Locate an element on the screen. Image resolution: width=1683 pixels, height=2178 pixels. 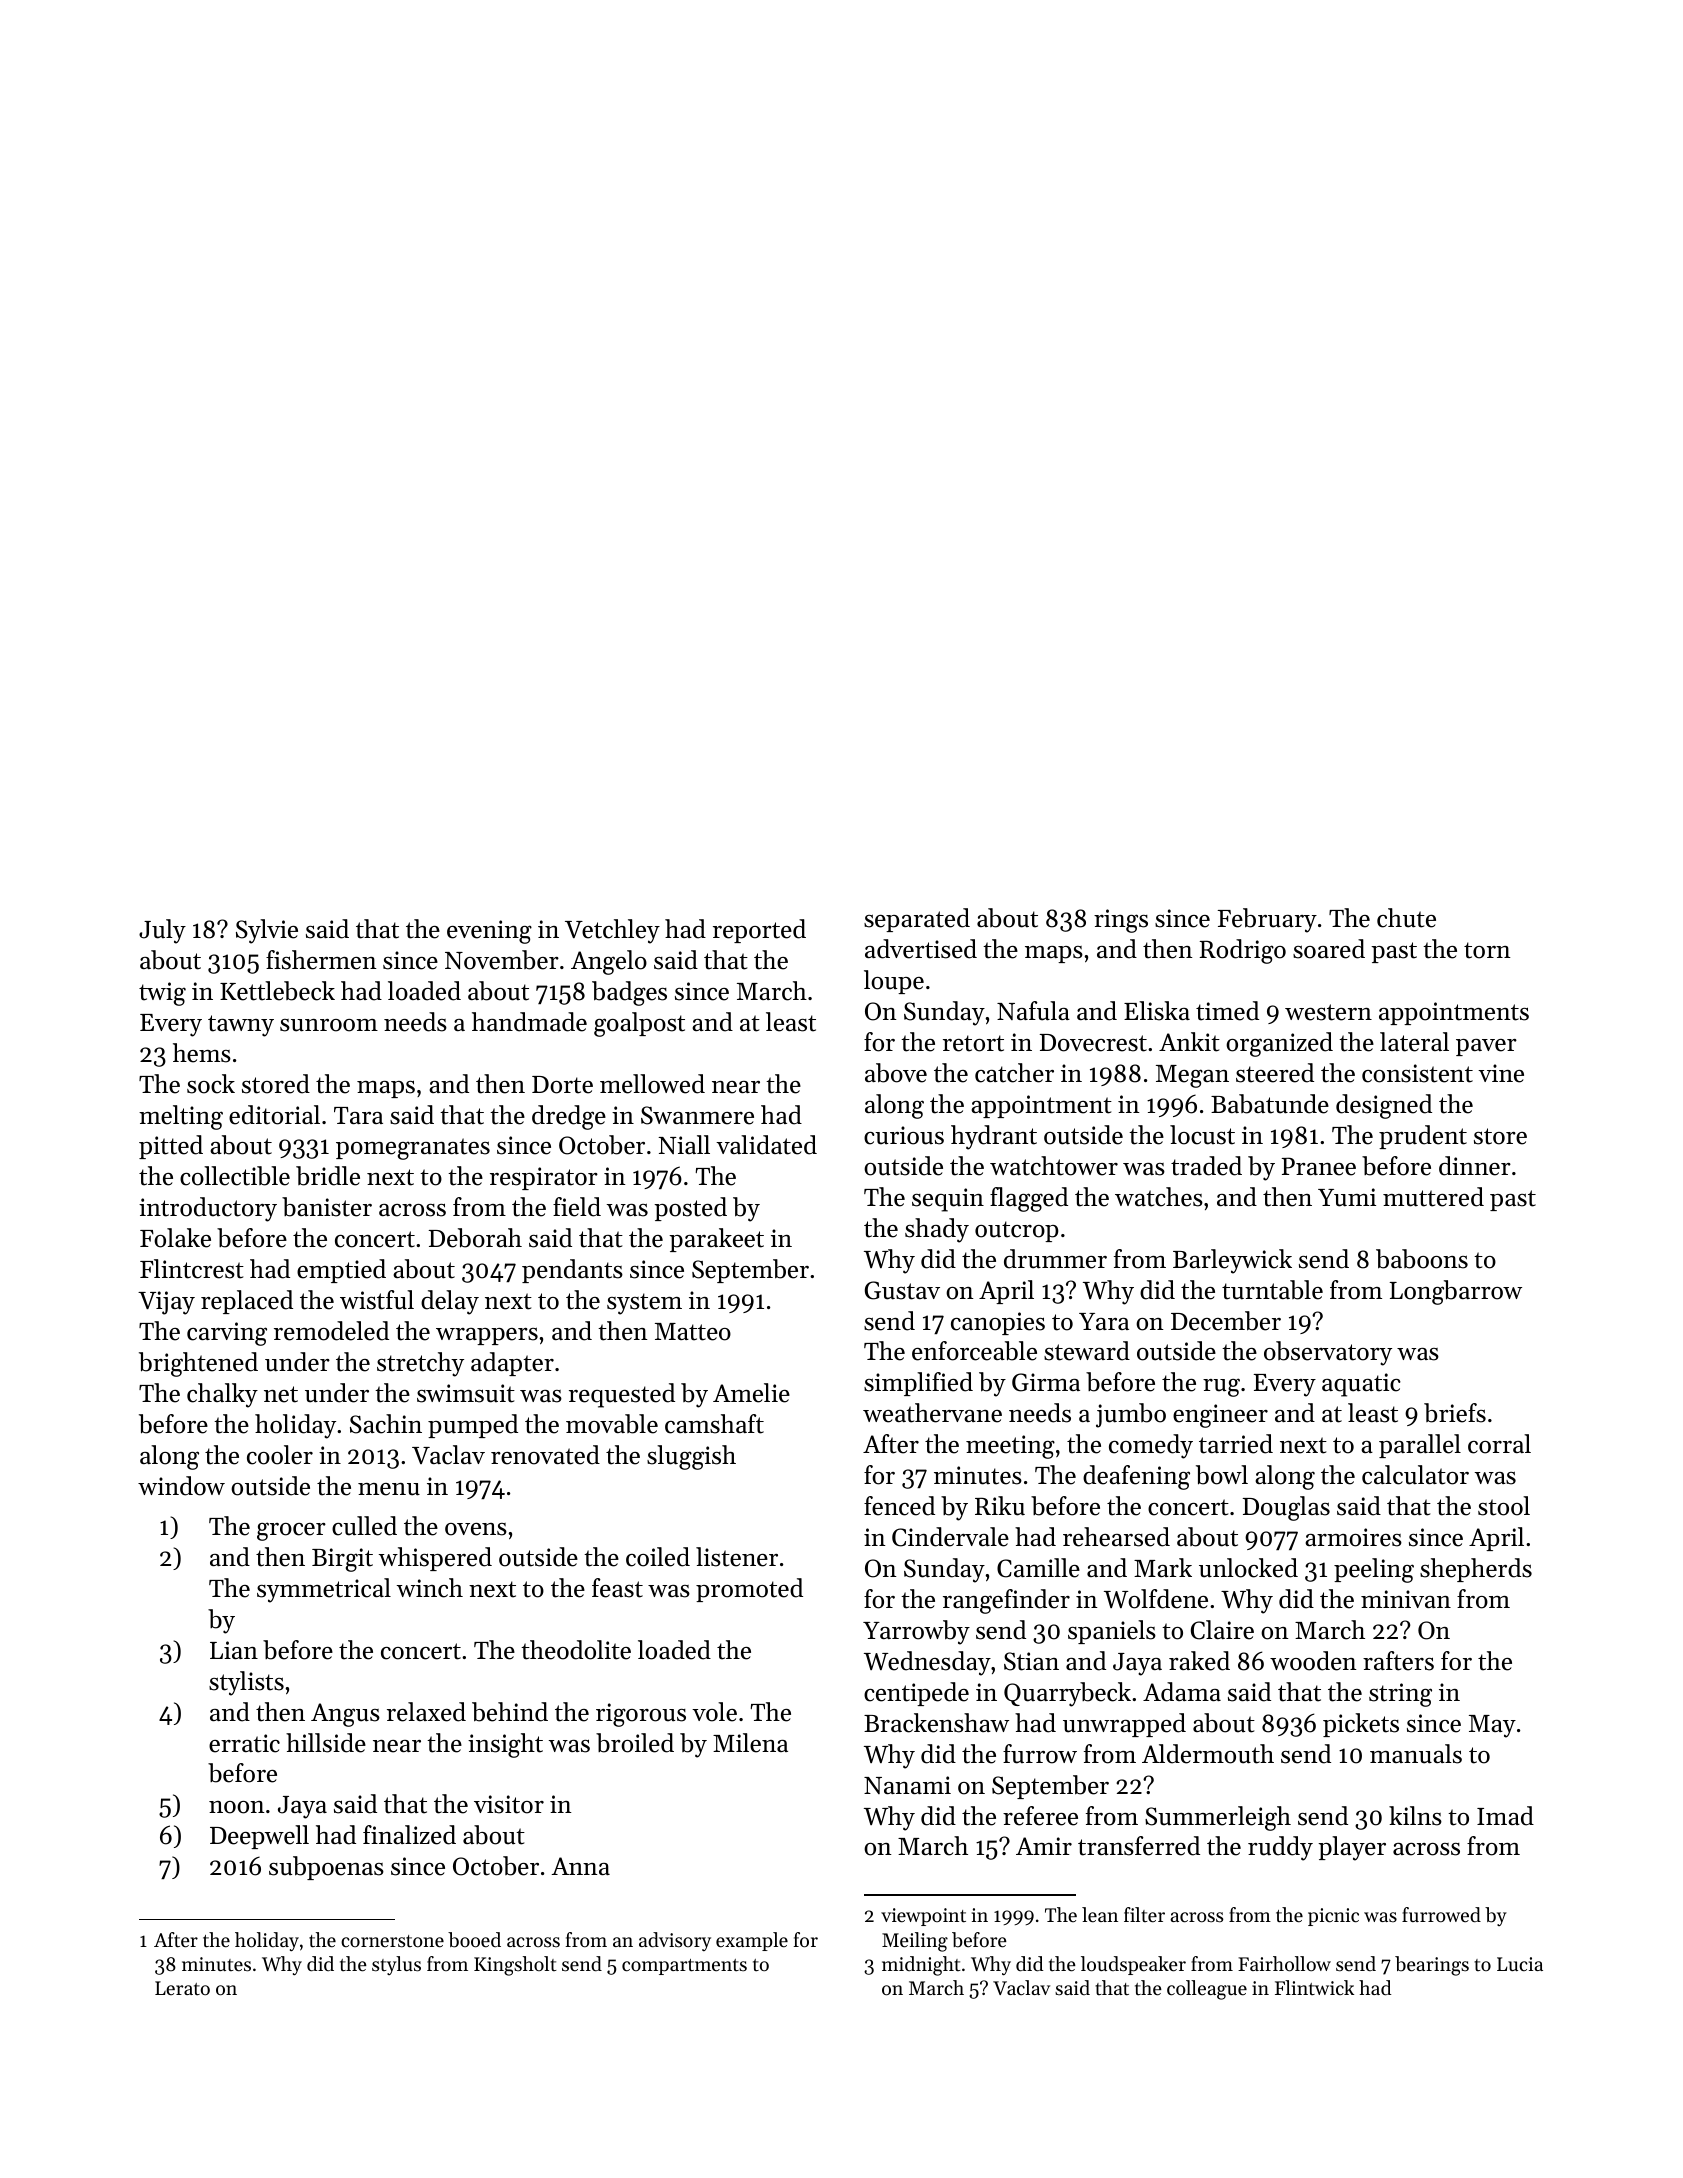
chute is located at coordinates (1406, 918).
